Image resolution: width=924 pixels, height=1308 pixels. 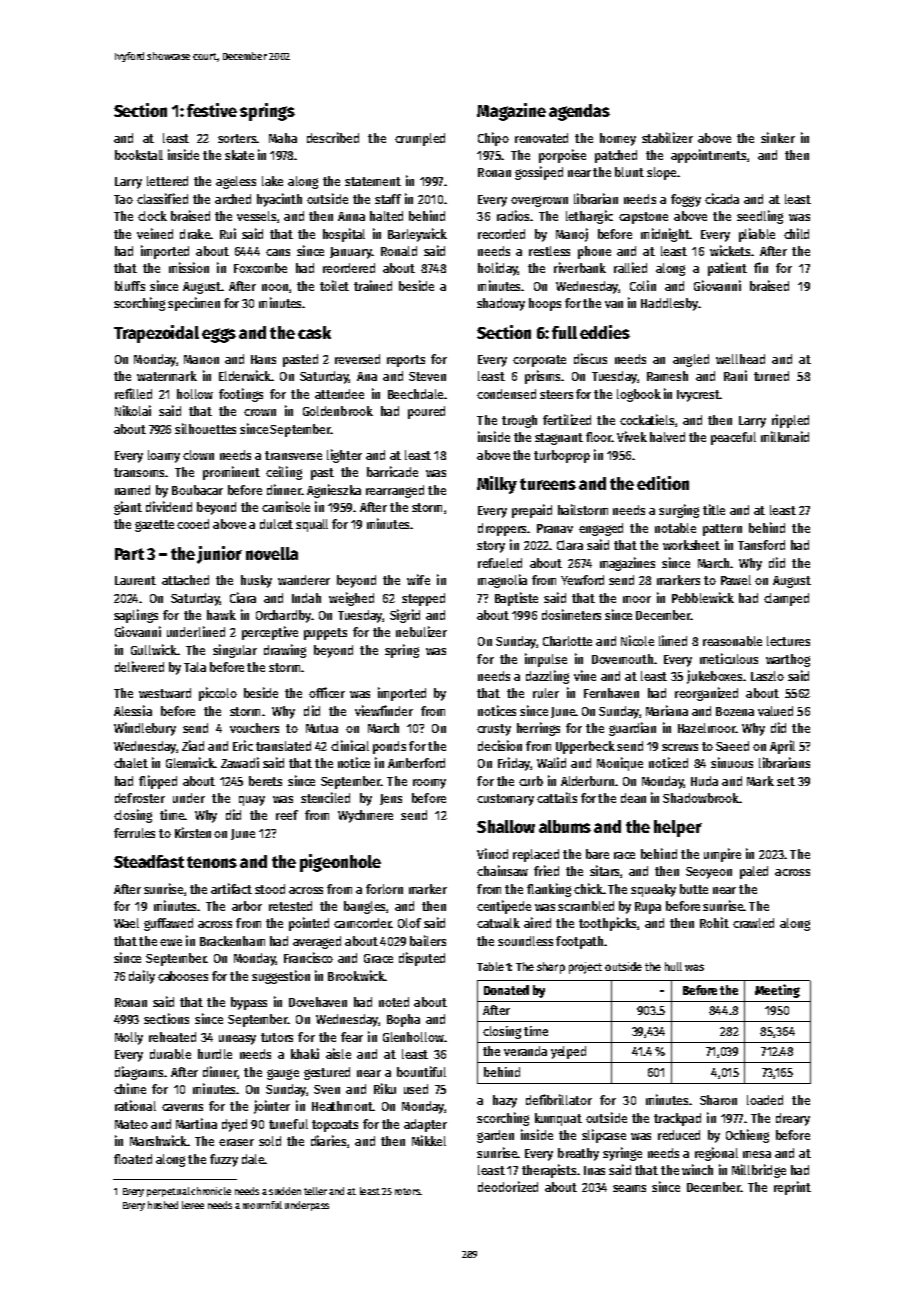 What do you see at coordinates (585, 968) in the image?
I see `project` at bounding box center [585, 968].
